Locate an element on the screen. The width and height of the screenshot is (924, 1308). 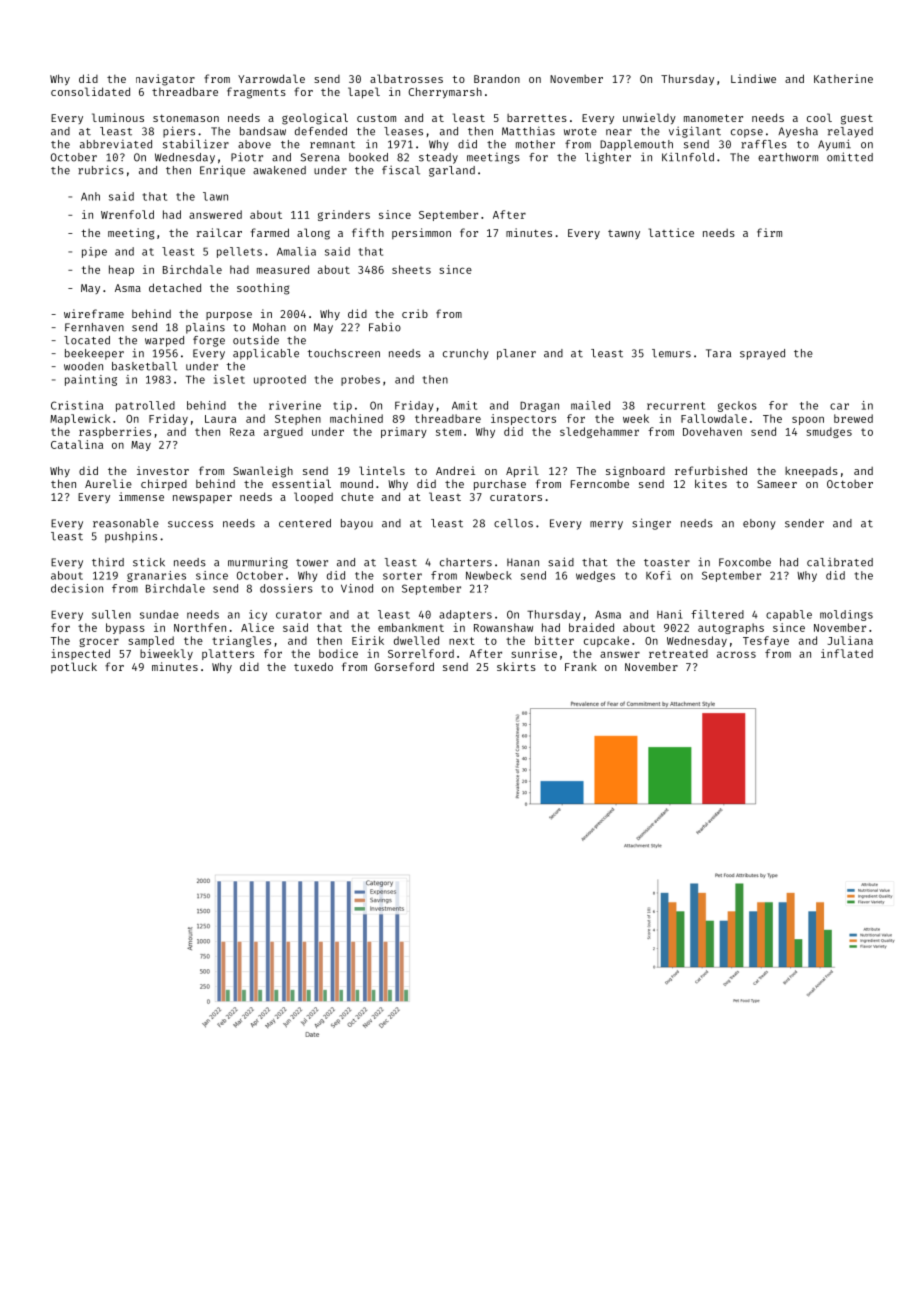
sunrise is located at coordinates (534, 653).
